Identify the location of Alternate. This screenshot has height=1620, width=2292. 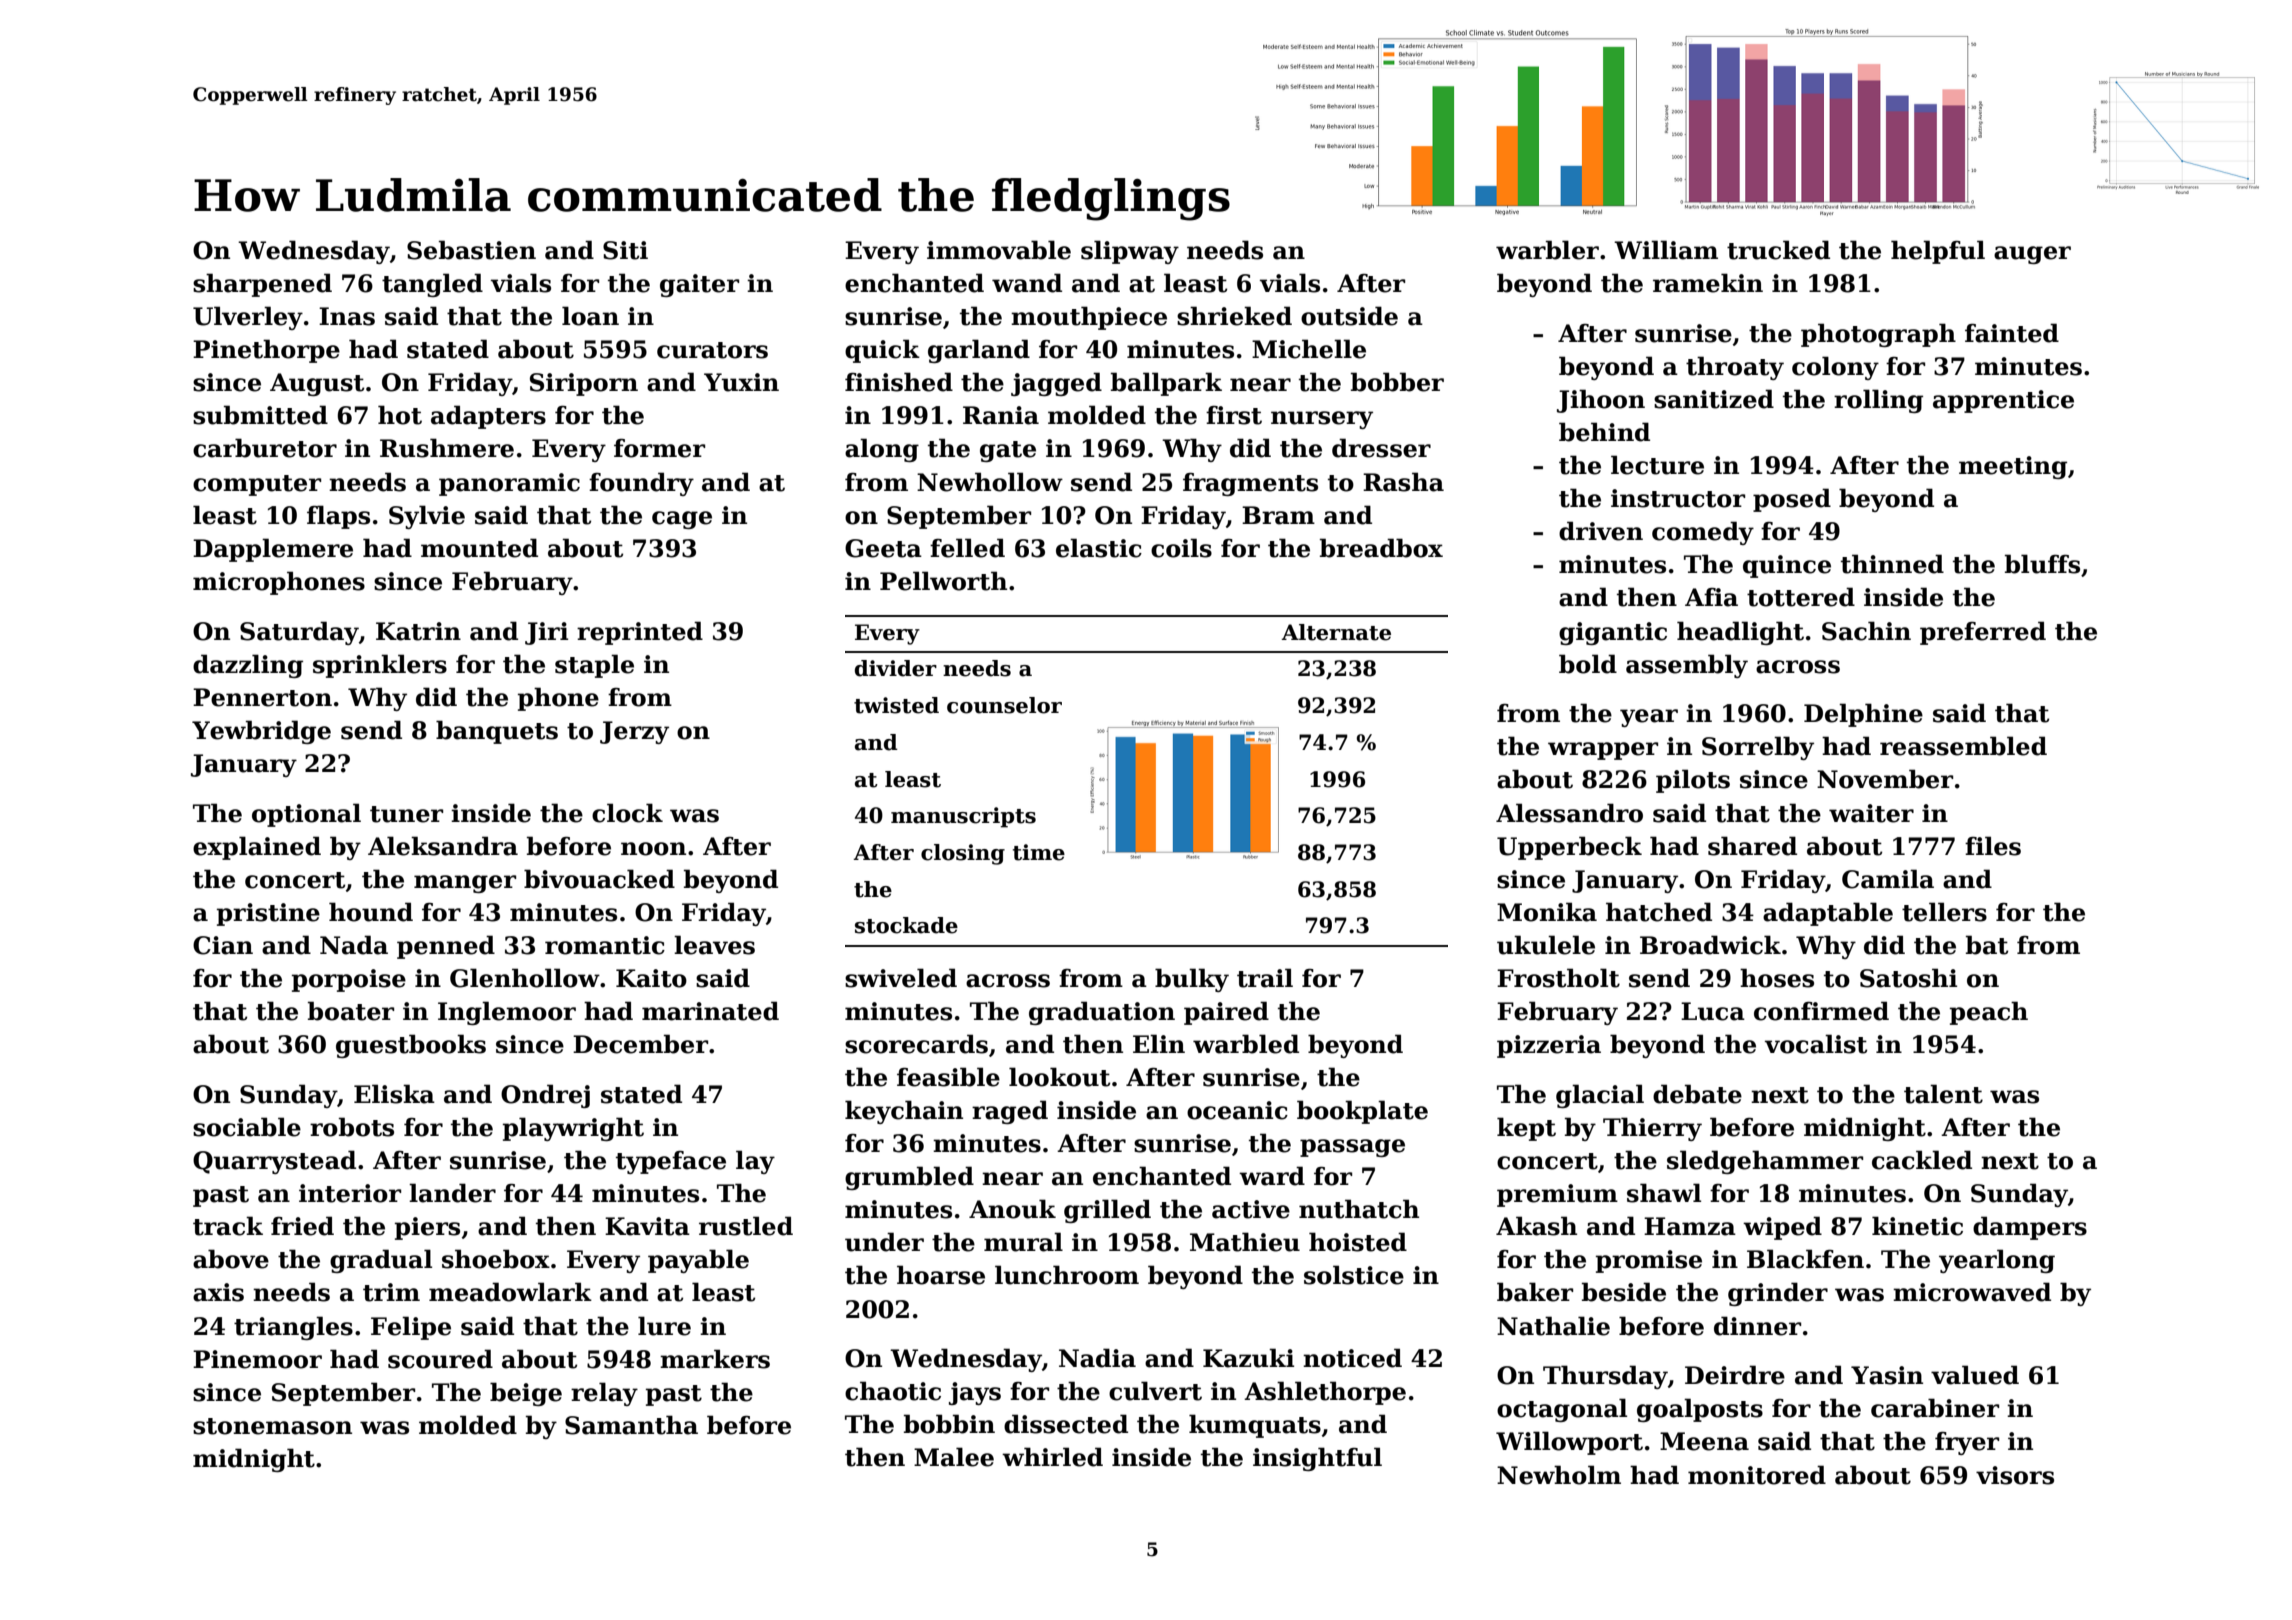
(1336, 632).
